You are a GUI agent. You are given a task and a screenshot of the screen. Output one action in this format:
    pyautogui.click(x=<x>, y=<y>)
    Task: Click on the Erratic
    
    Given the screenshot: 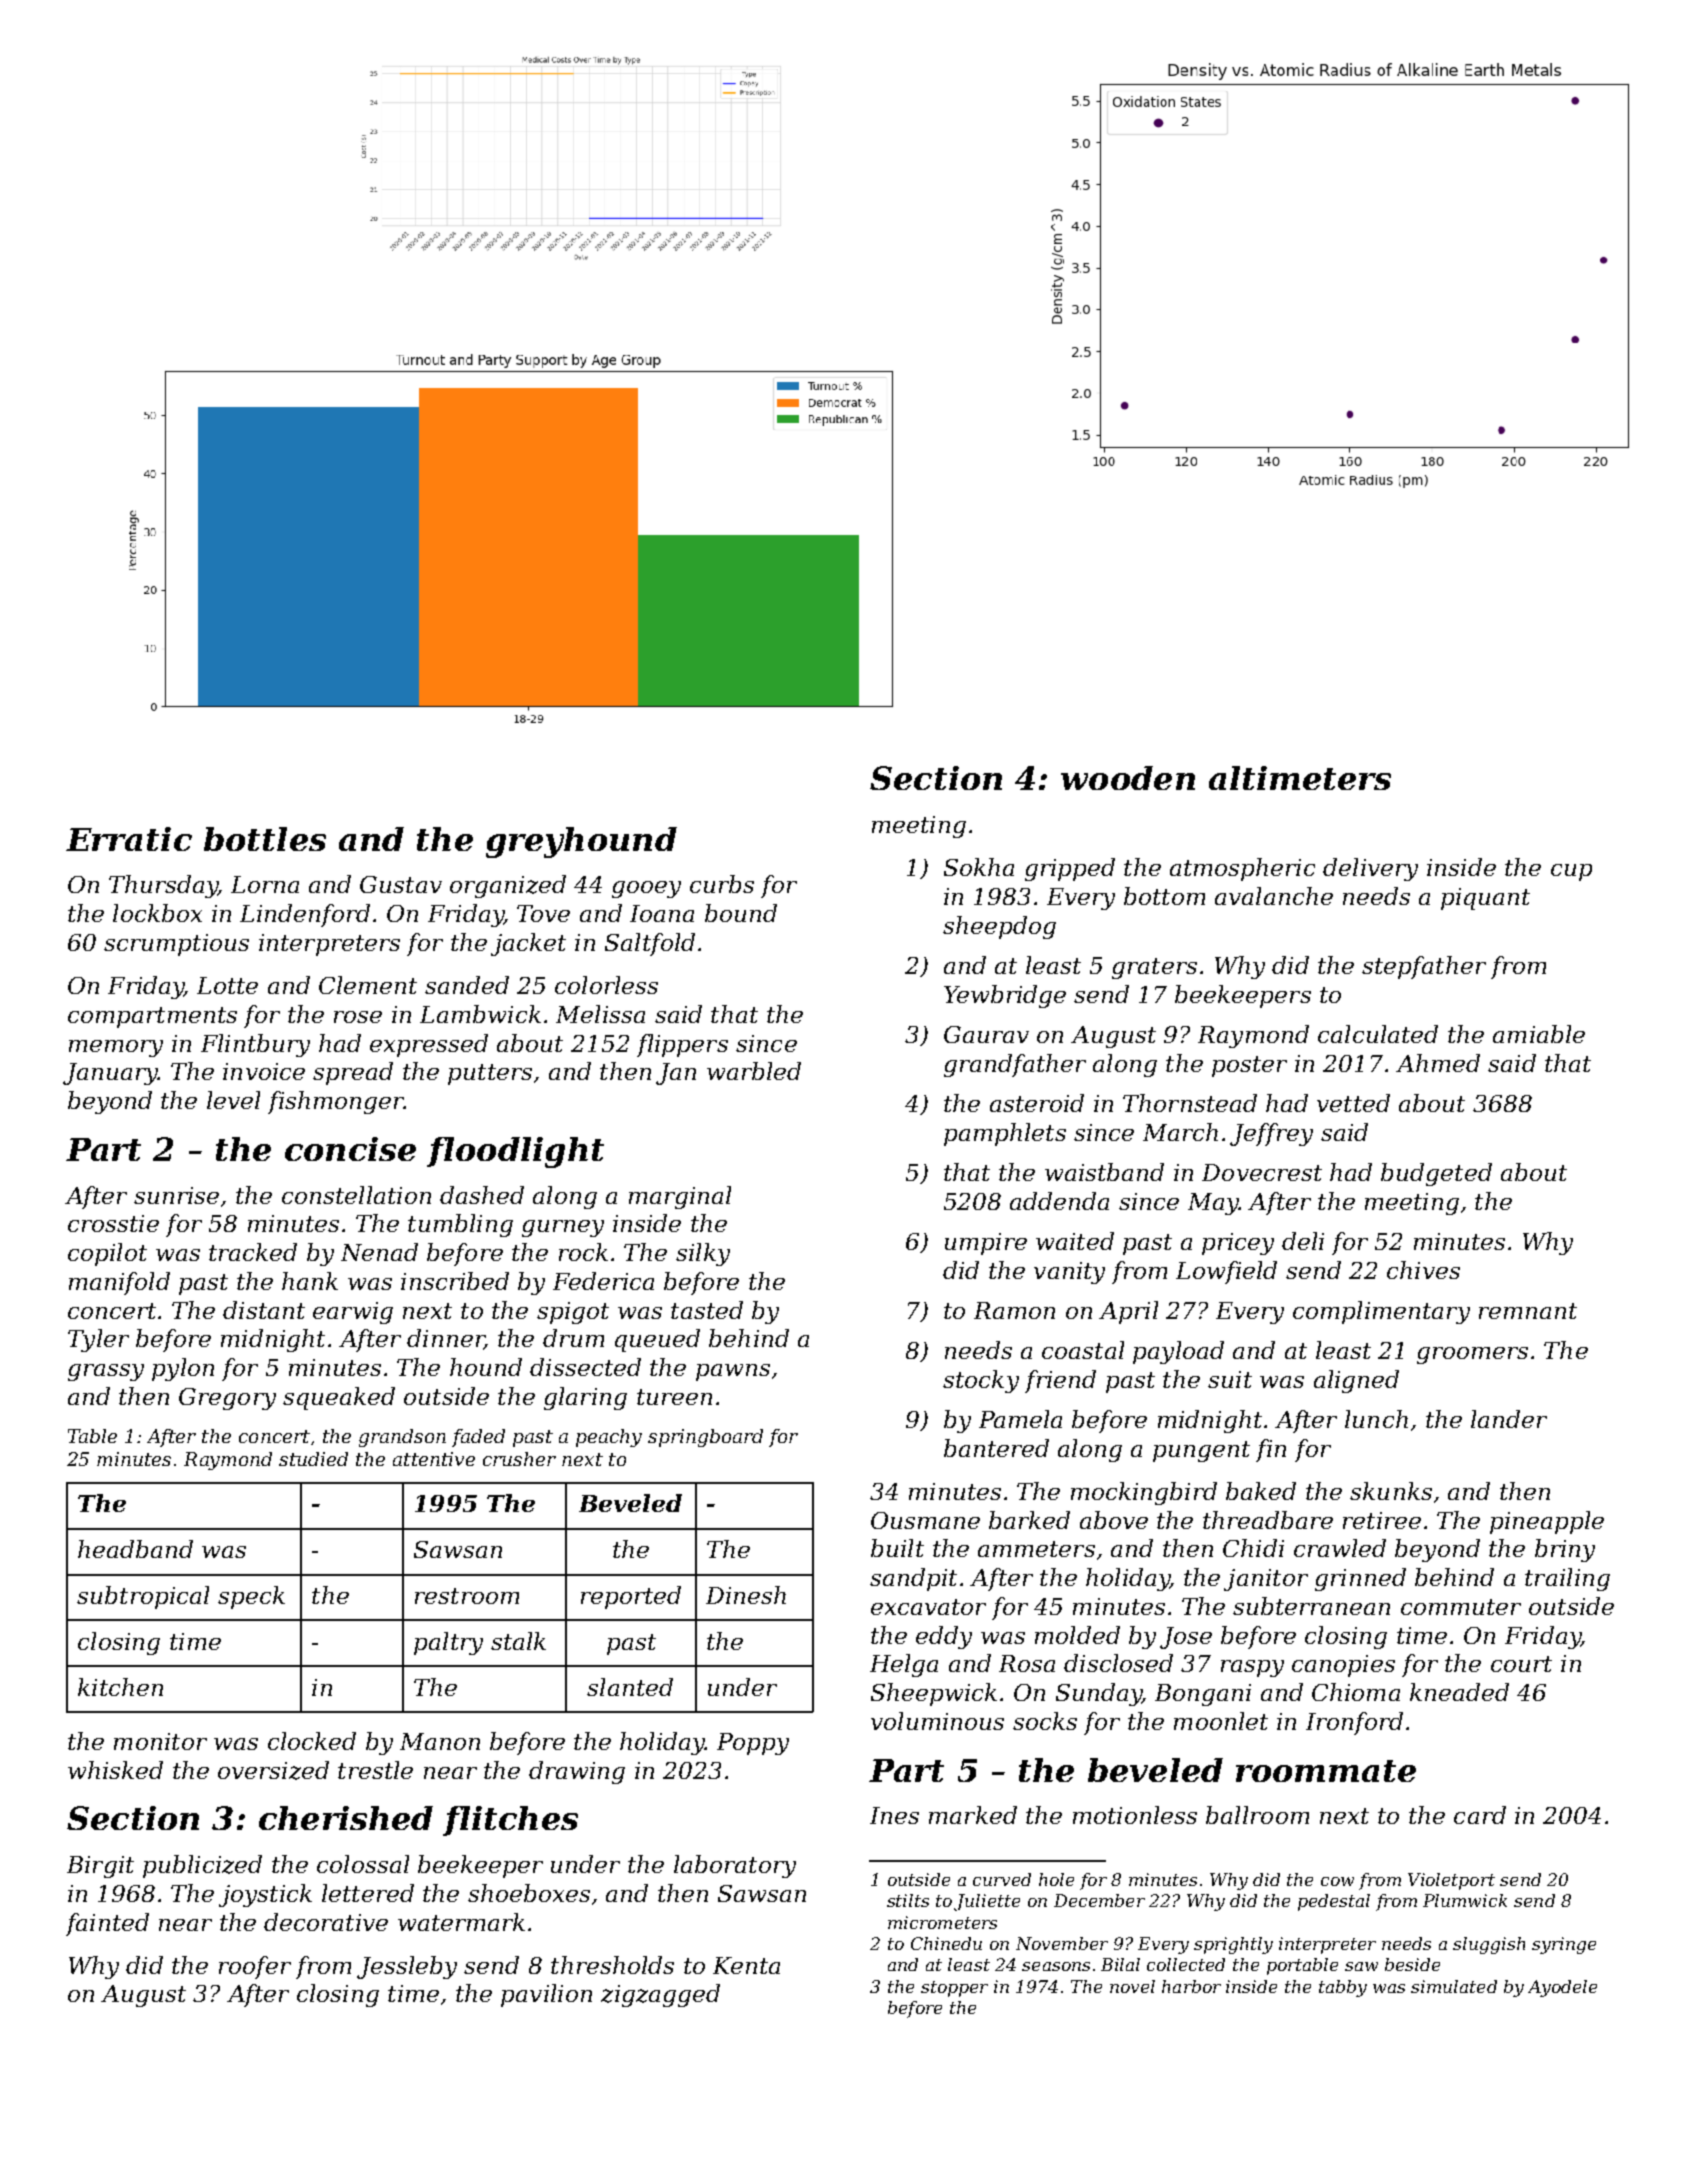 What is the action you would take?
    pyautogui.click(x=129, y=839)
